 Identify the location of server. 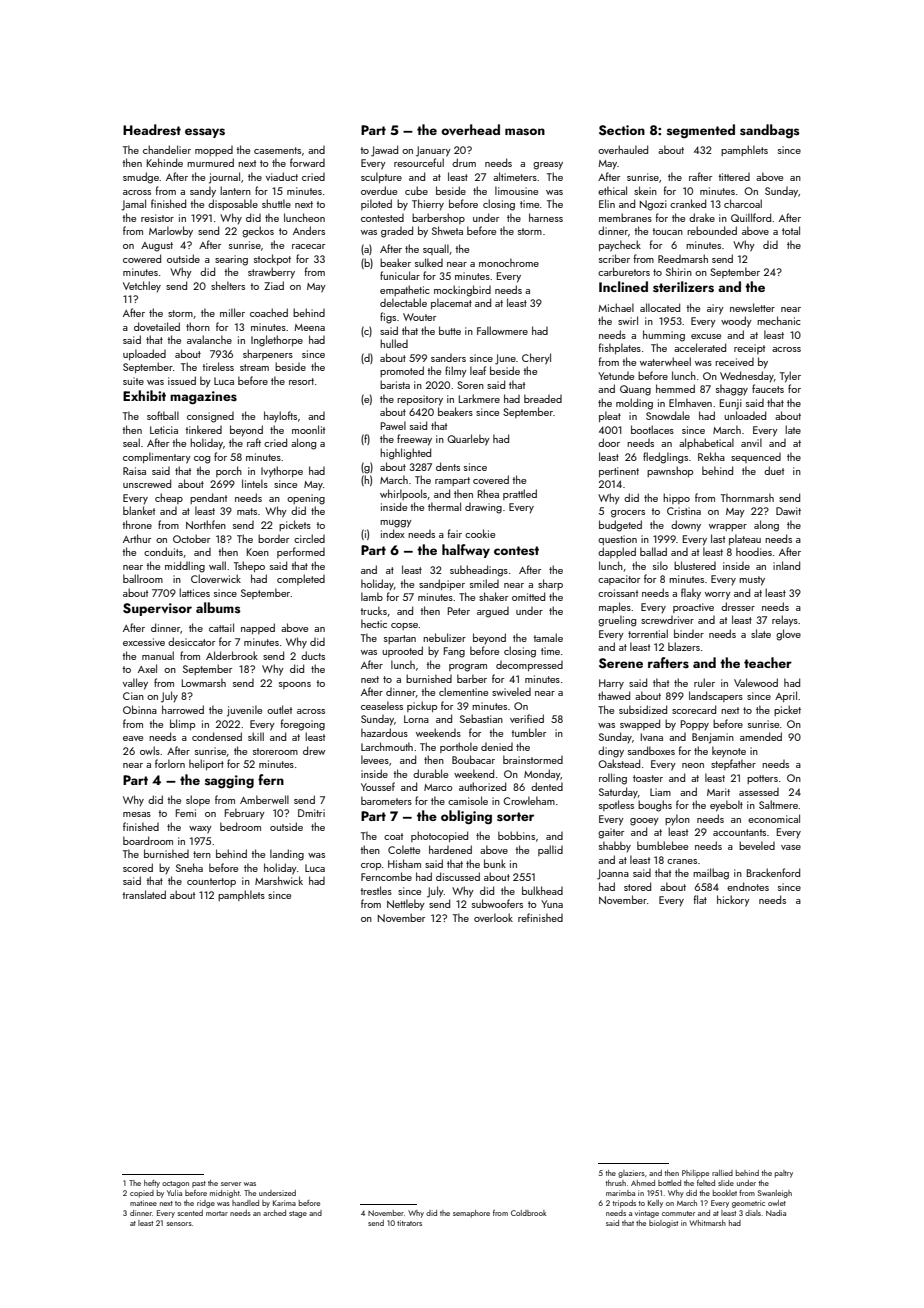
(231, 1184).
